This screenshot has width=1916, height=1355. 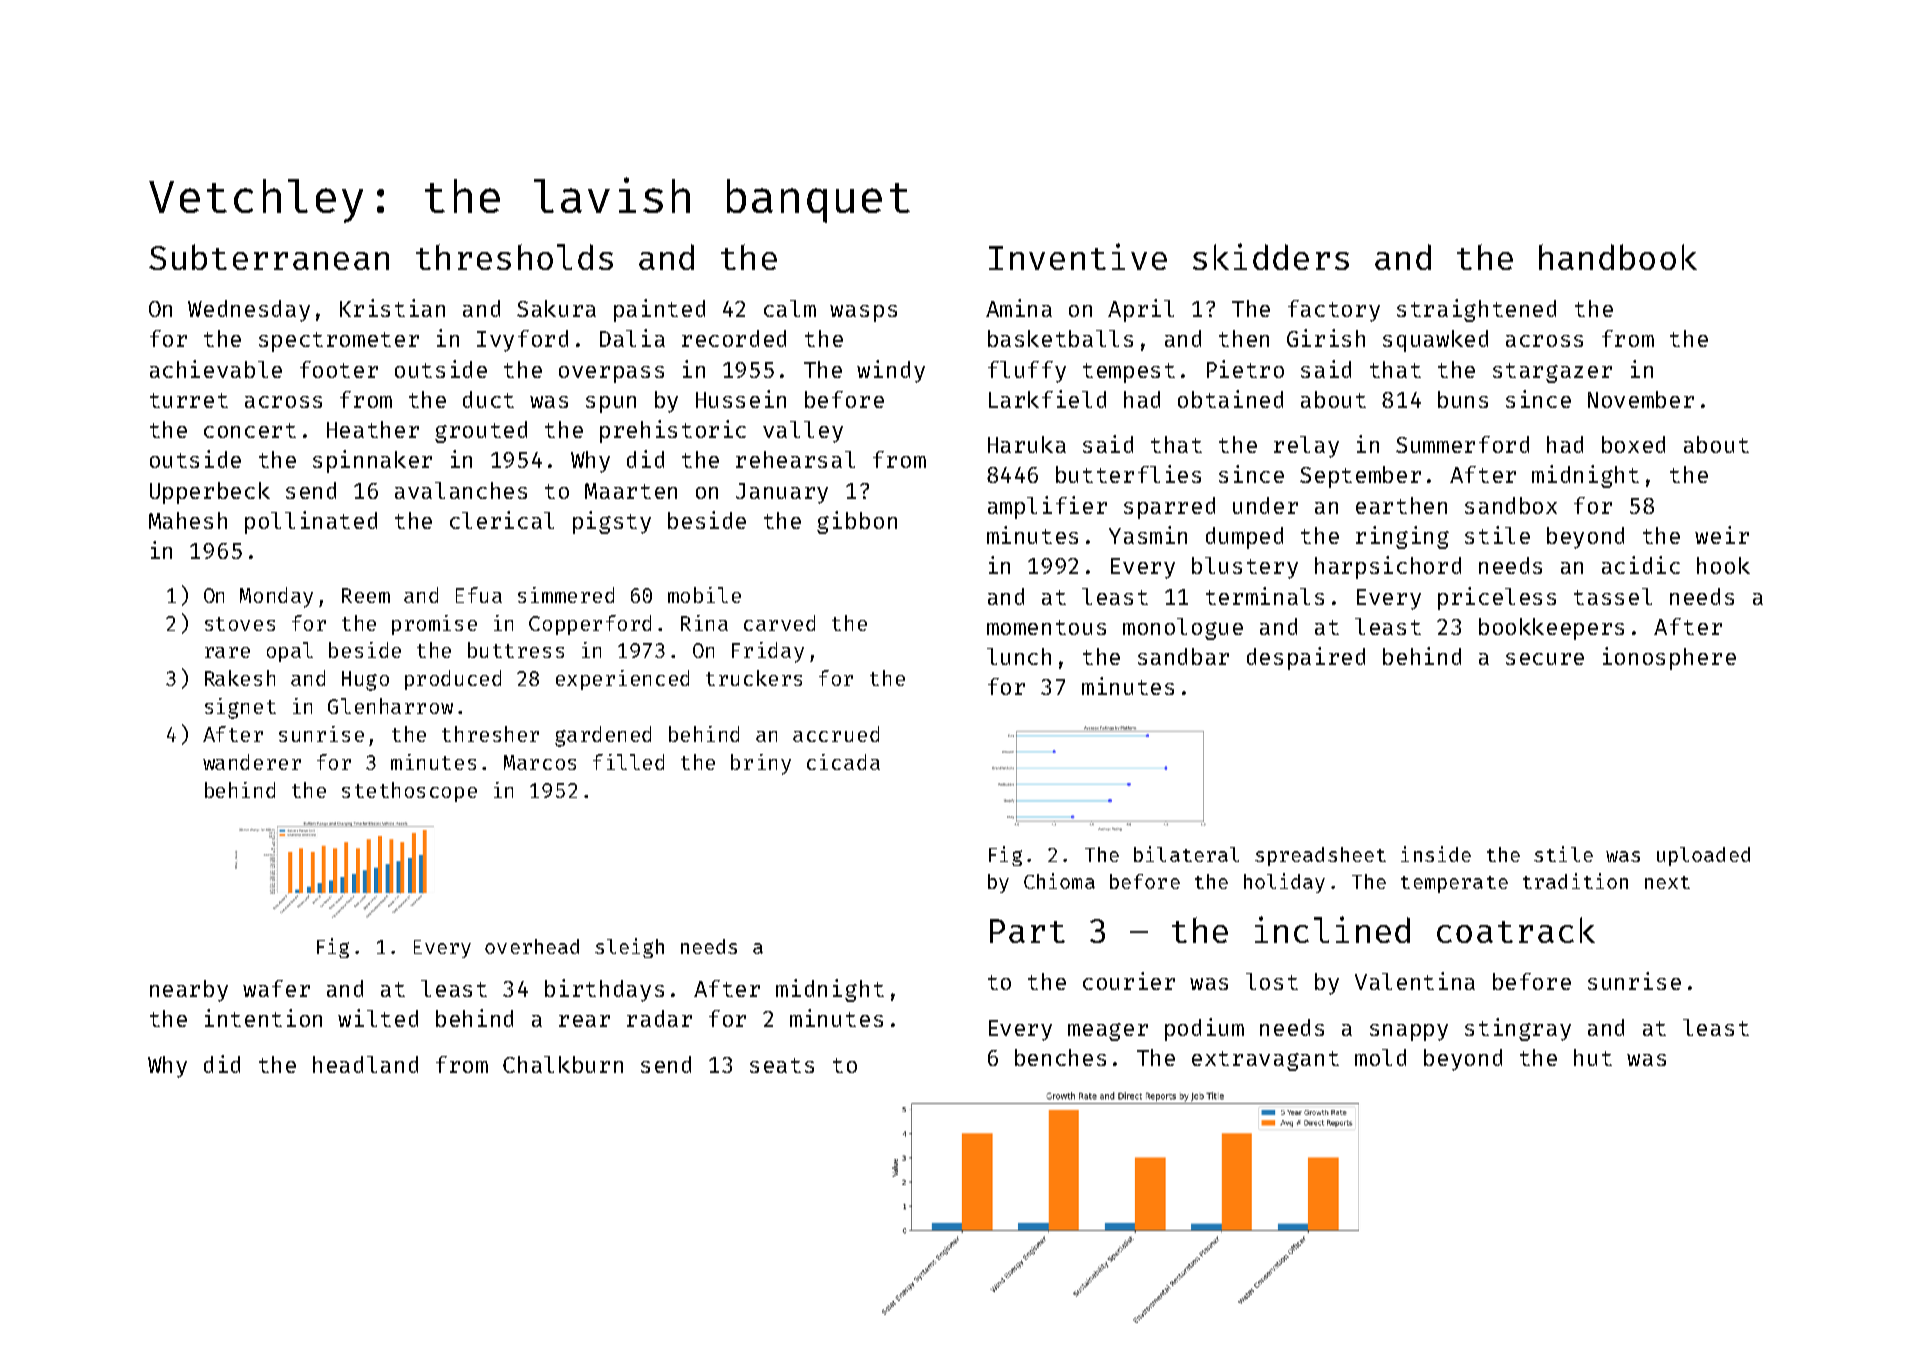 I want to click on Part, so click(x=1027, y=931).
